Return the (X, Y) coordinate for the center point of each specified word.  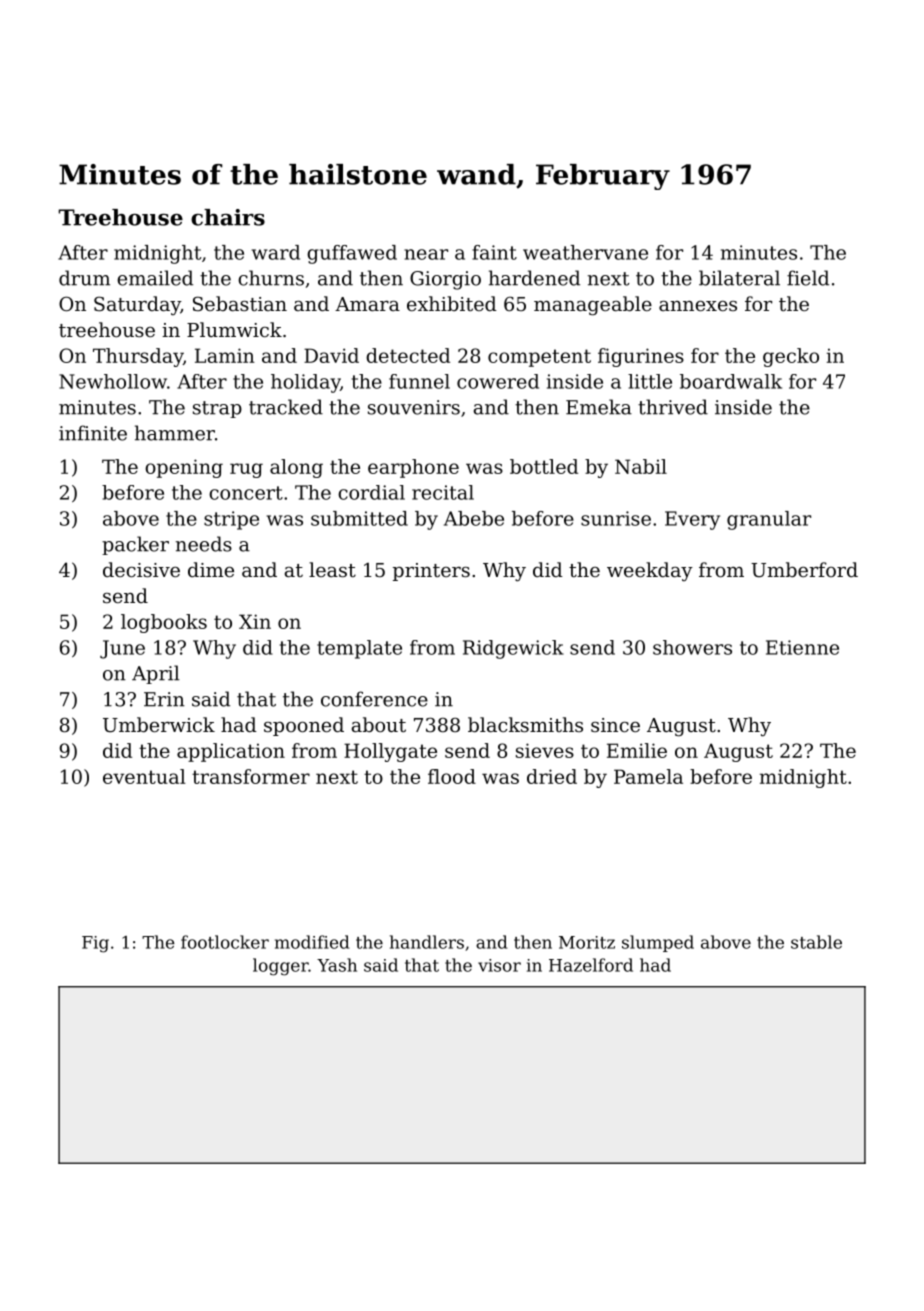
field (808, 278)
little (650, 381)
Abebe (474, 518)
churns (271, 278)
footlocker (225, 942)
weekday (650, 571)
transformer (251, 776)
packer (135, 545)
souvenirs (414, 407)
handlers (427, 942)
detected (408, 355)
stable (816, 942)
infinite (93, 433)
